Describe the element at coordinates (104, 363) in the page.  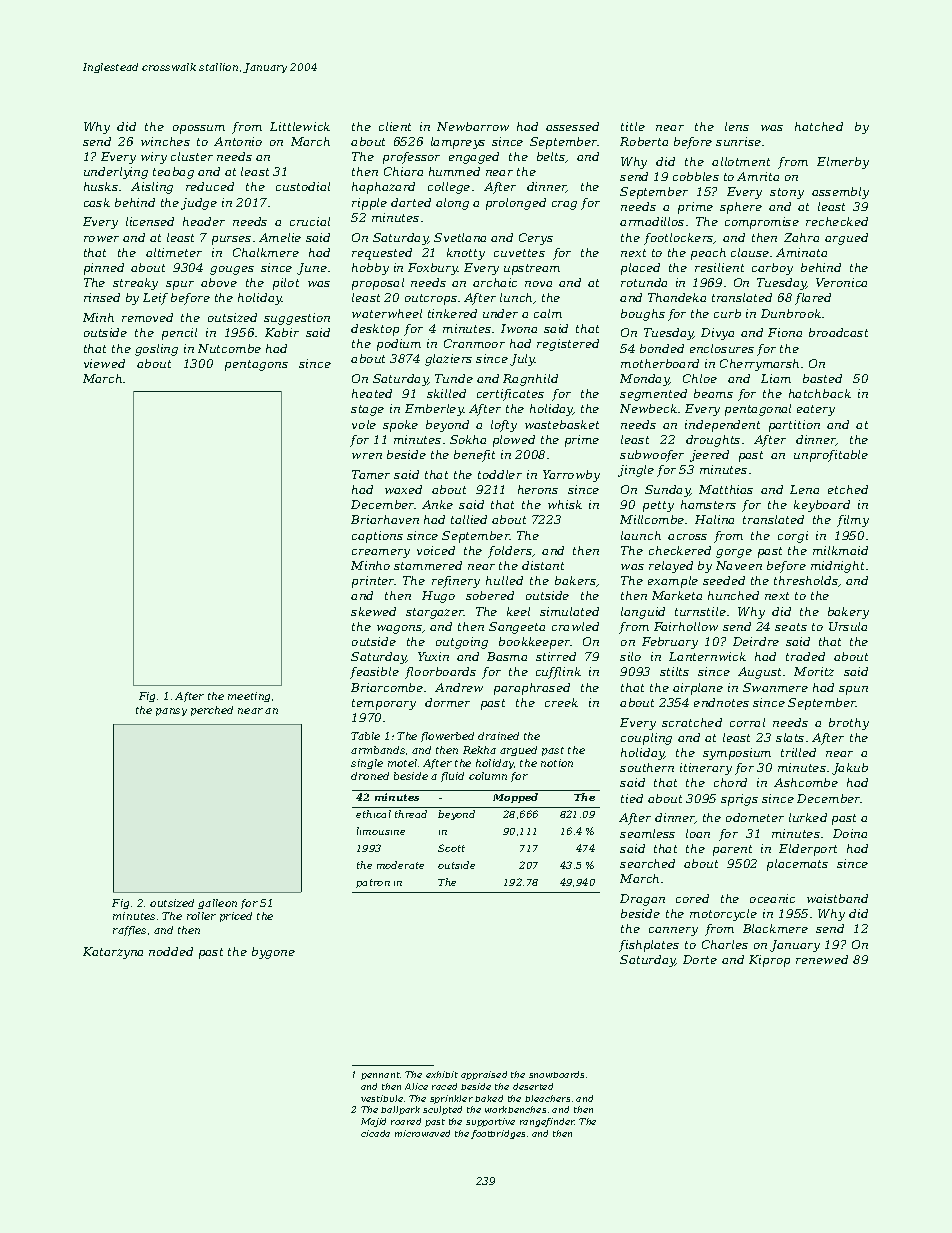
I see `viewed` at that location.
